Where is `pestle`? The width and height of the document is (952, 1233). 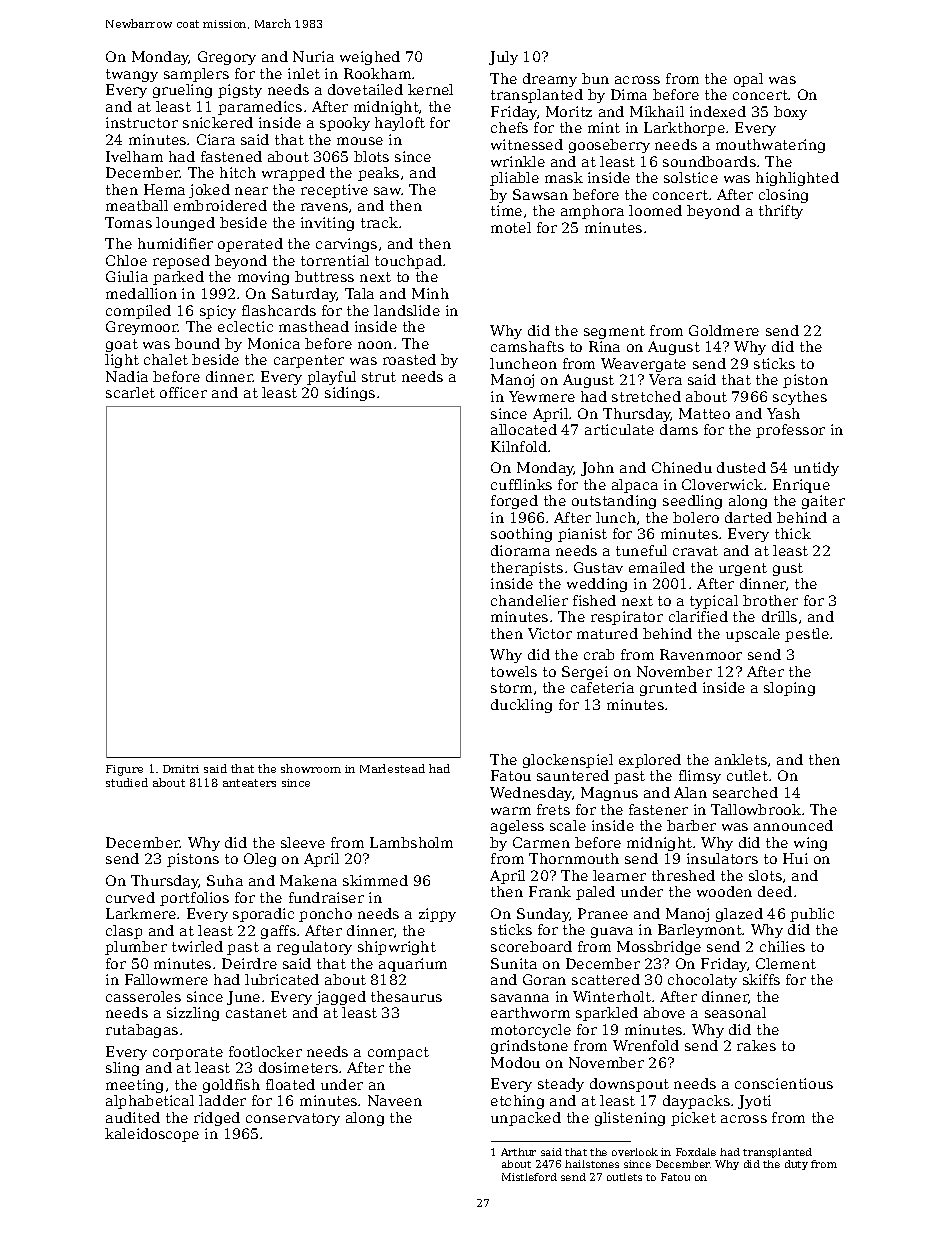 pestle is located at coordinates (807, 635).
